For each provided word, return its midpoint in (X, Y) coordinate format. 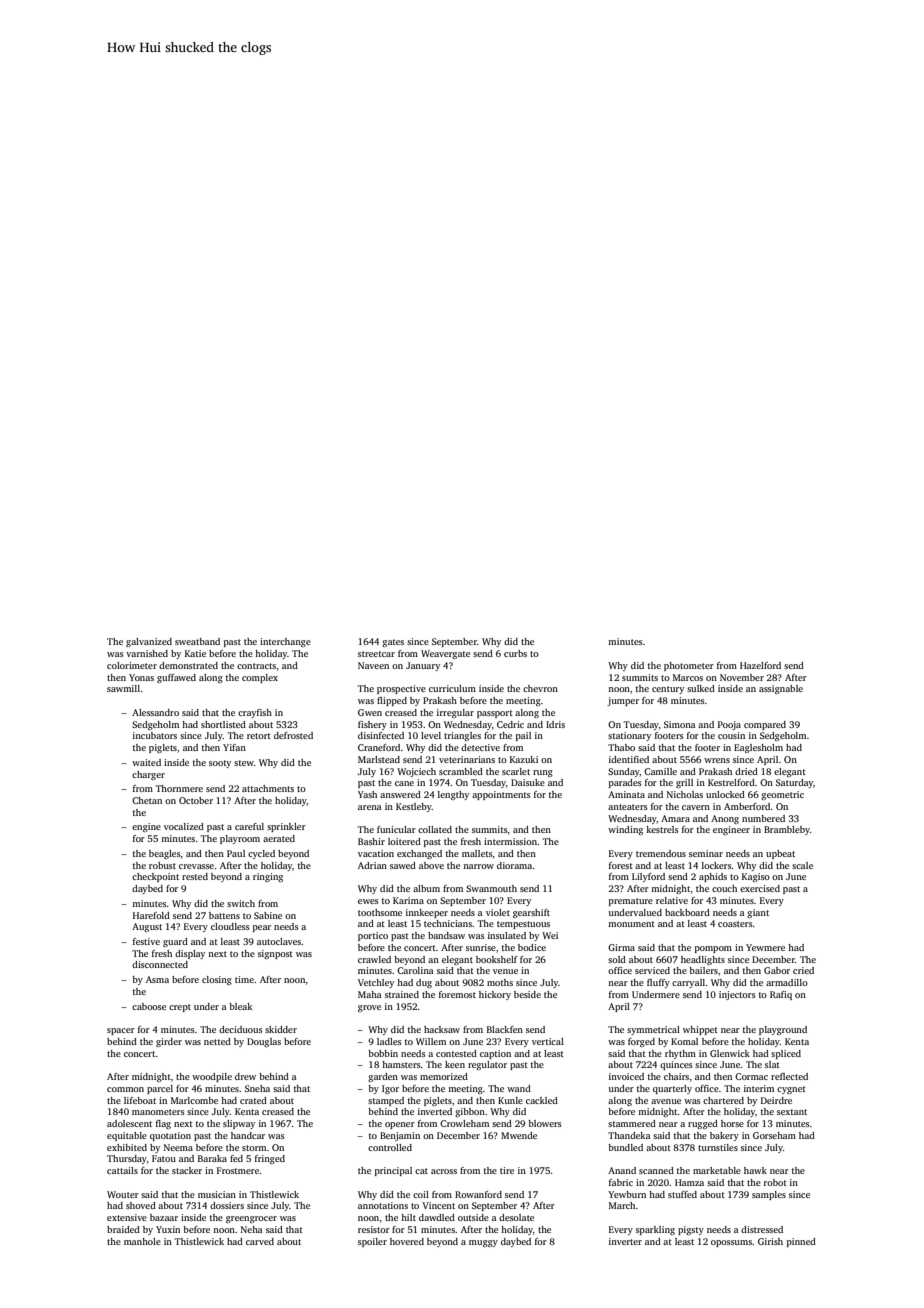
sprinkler (286, 827)
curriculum (452, 688)
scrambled (461, 771)
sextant (792, 1112)
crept (180, 1008)
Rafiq (781, 995)
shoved (141, 1205)
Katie (195, 653)
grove (369, 1008)
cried (803, 970)
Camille (660, 771)
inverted (435, 1111)
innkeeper (427, 913)
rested (195, 876)
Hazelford (760, 665)
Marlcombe (194, 1100)
